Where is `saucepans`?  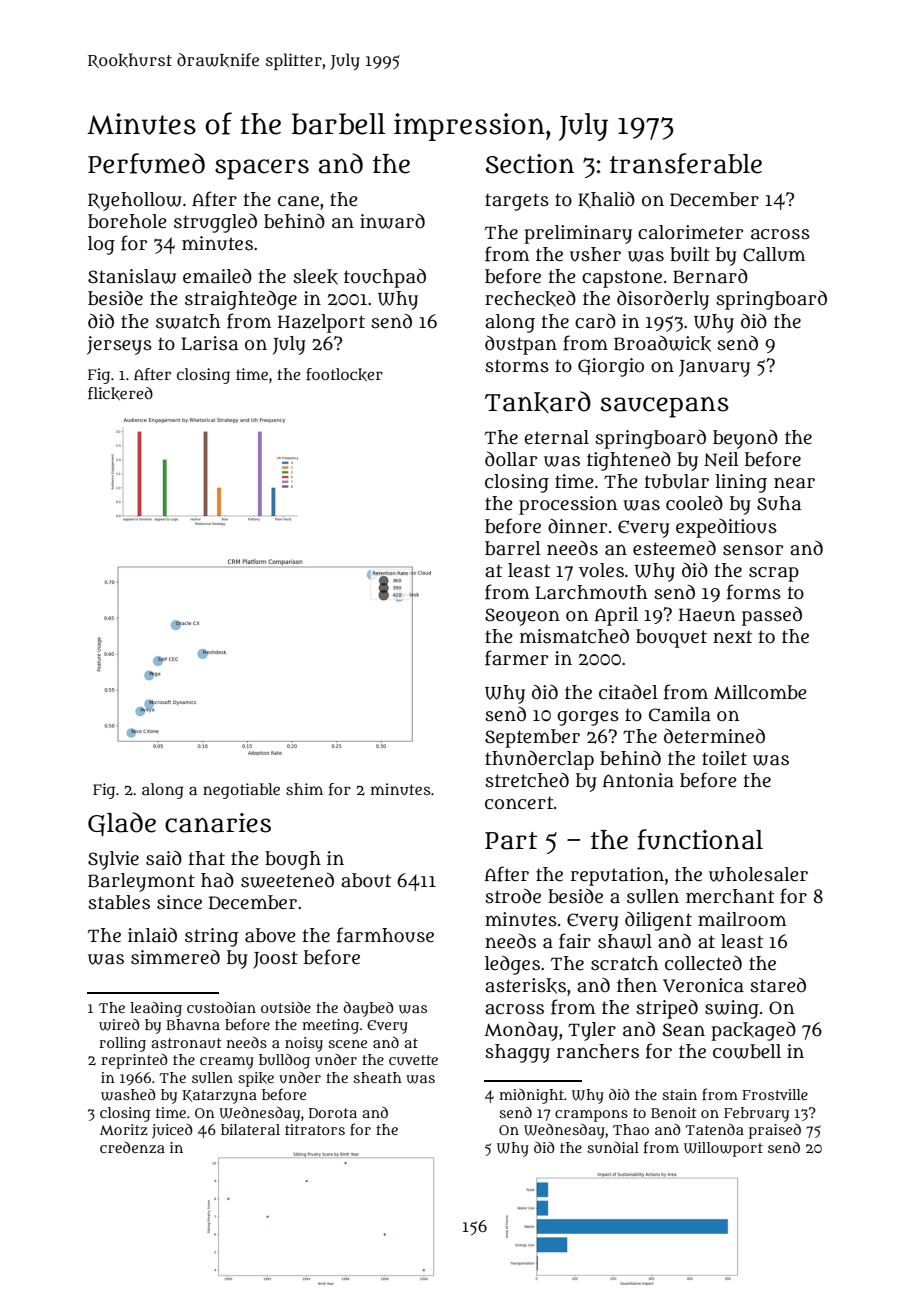 saucepans is located at coordinates (665, 407).
